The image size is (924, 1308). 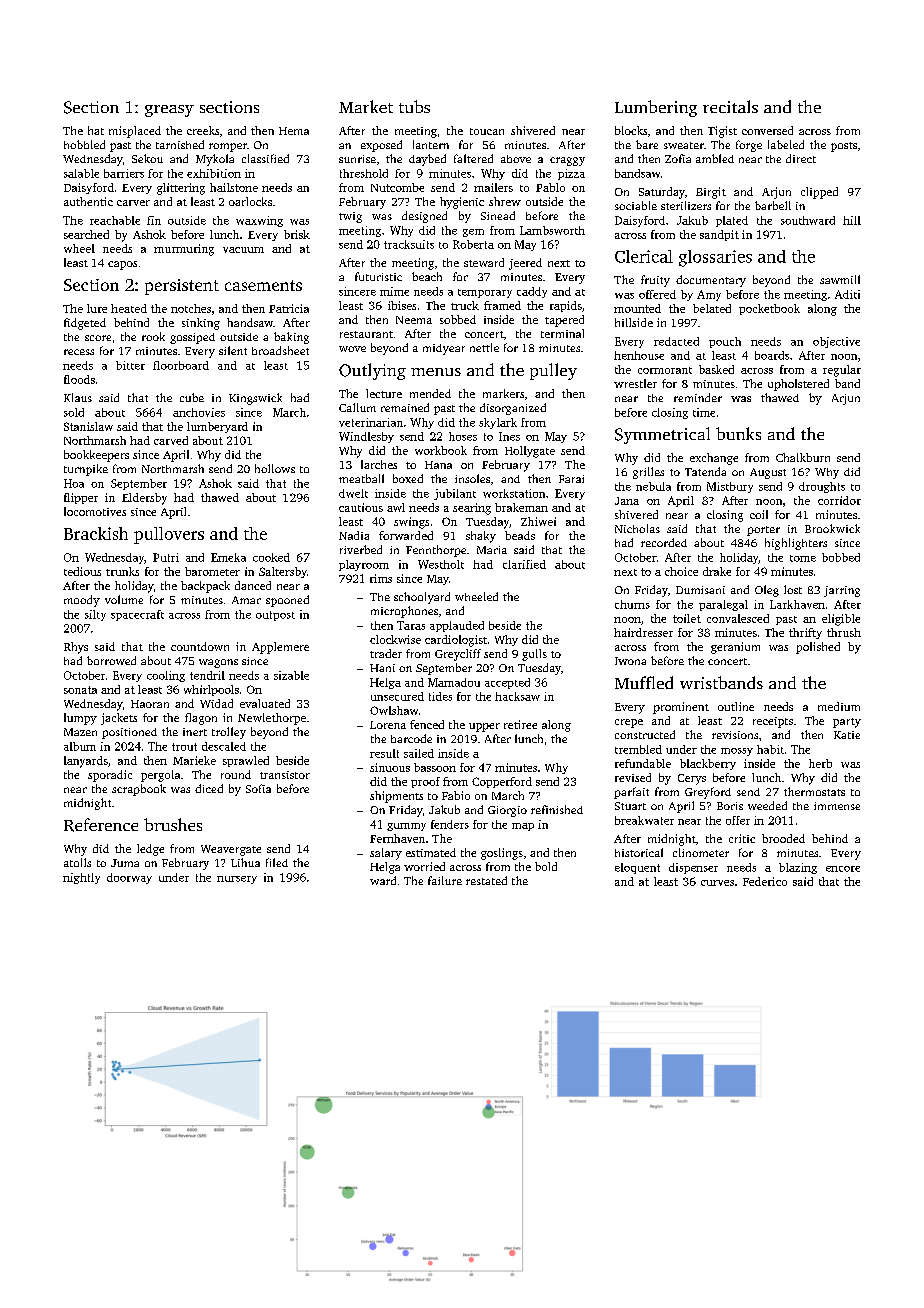 What do you see at coordinates (773, 722) in the screenshot?
I see `receipts` at bounding box center [773, 722].
